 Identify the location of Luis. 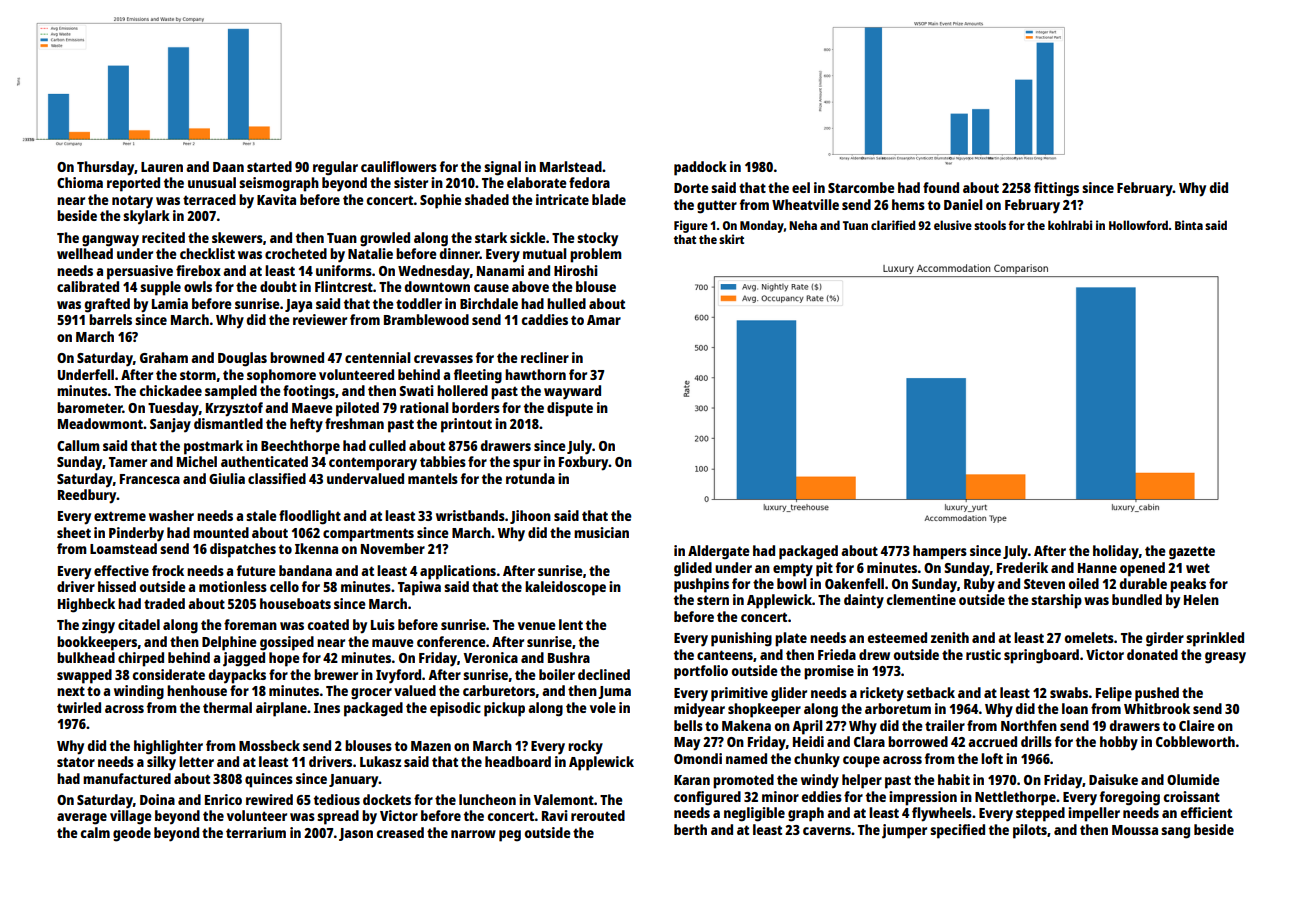
(383, 624).
